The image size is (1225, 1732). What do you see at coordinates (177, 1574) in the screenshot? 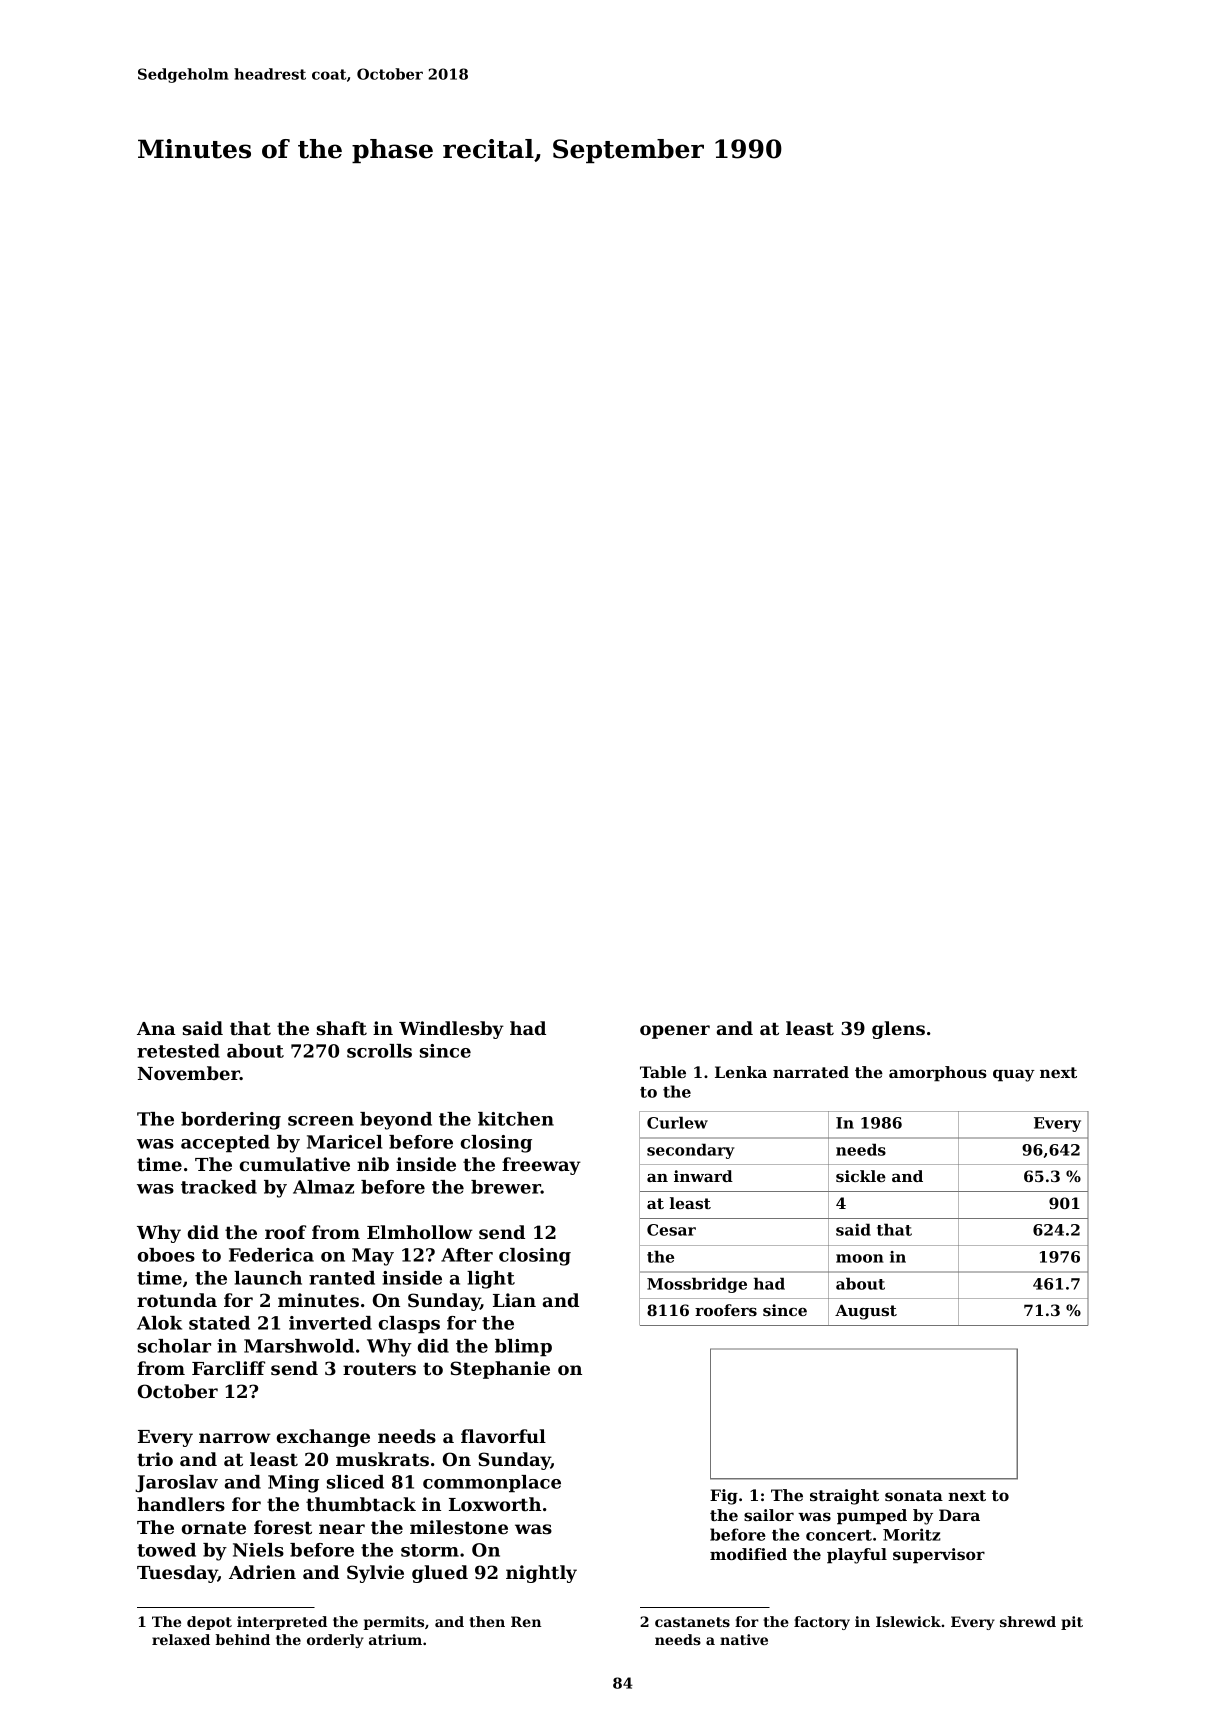
I see `Tuesday` at bounding box center [177, 1574].
